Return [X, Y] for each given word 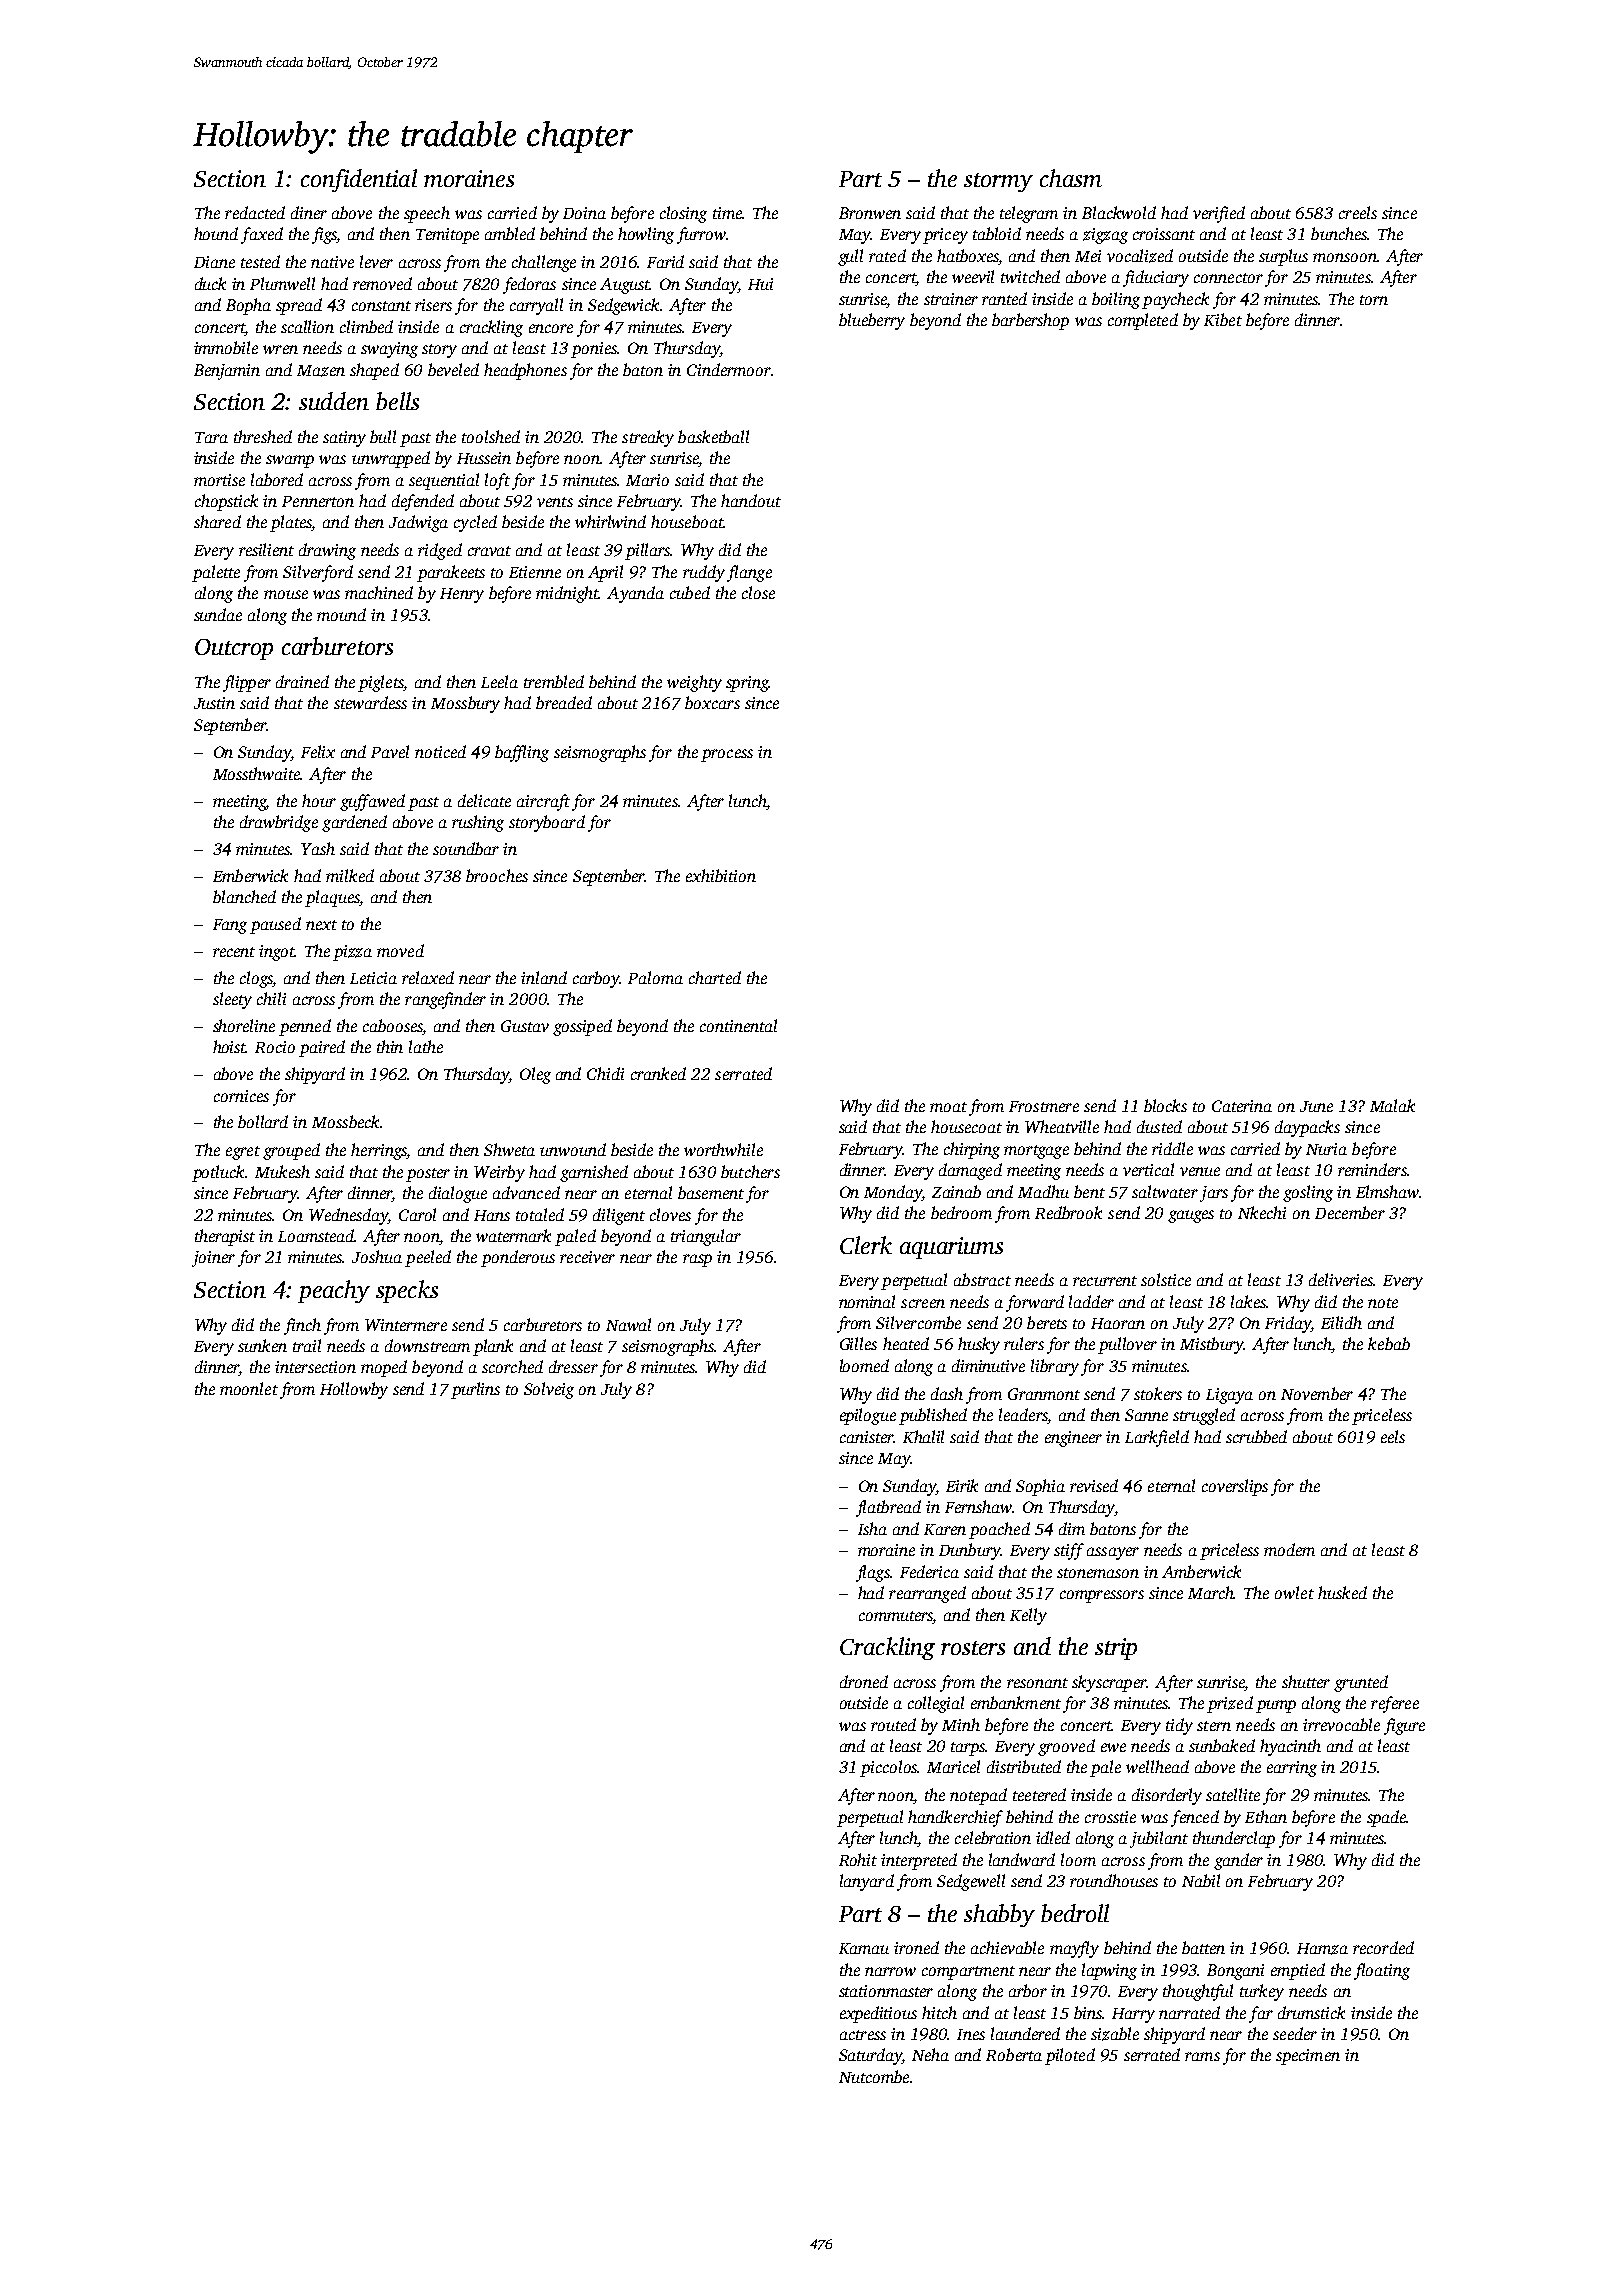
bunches [1339, 233]
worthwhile [723, 1149]
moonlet [249, 1388]
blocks [1165, 1105]
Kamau [864, 1948]
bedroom [961, 1212]
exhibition [721, 875]
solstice [1166, 1279]
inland [544, 977]
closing [683, 214]
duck [210, 283]
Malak [1392, 1105]
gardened [354, 823]
